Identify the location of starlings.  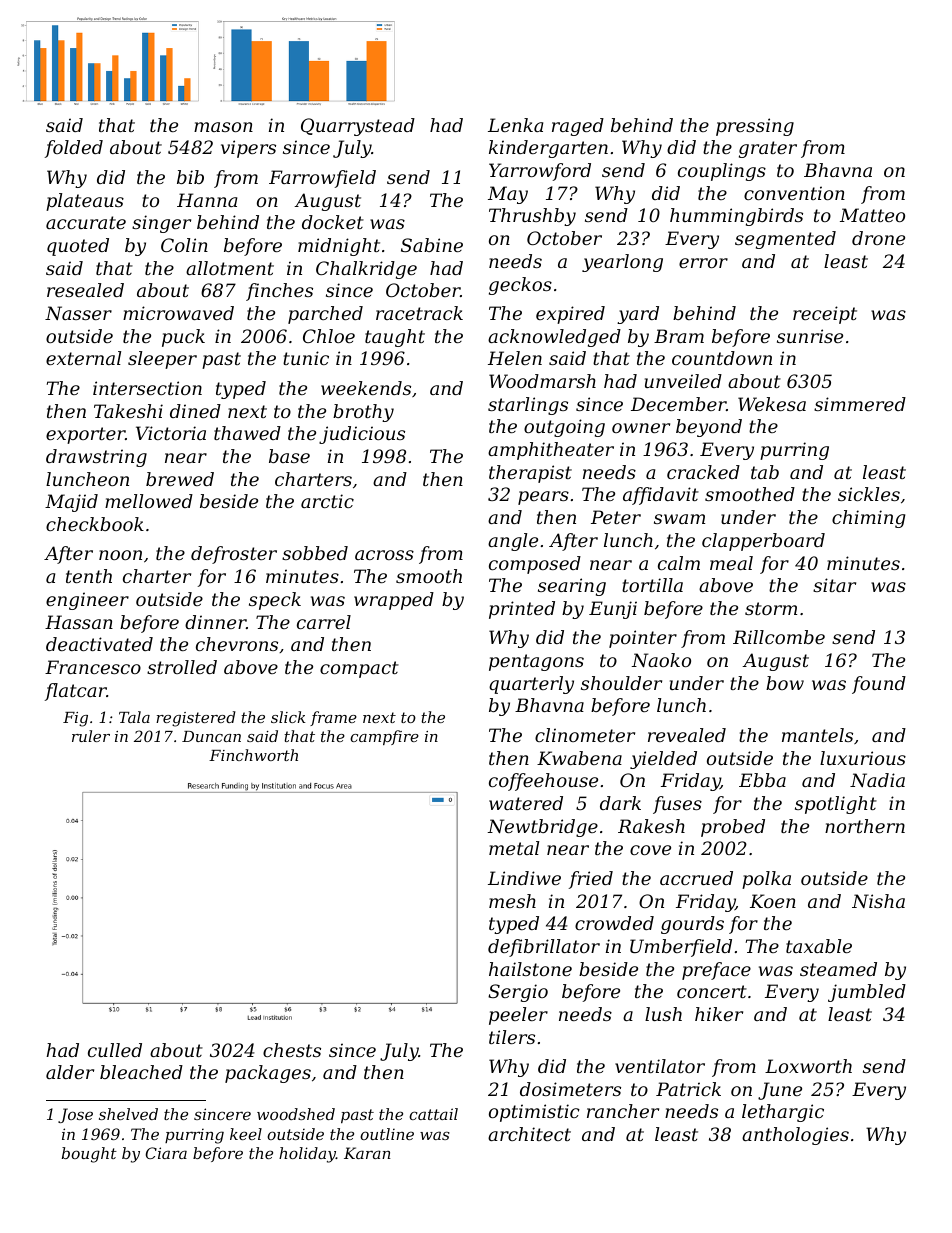
(528, 406).
